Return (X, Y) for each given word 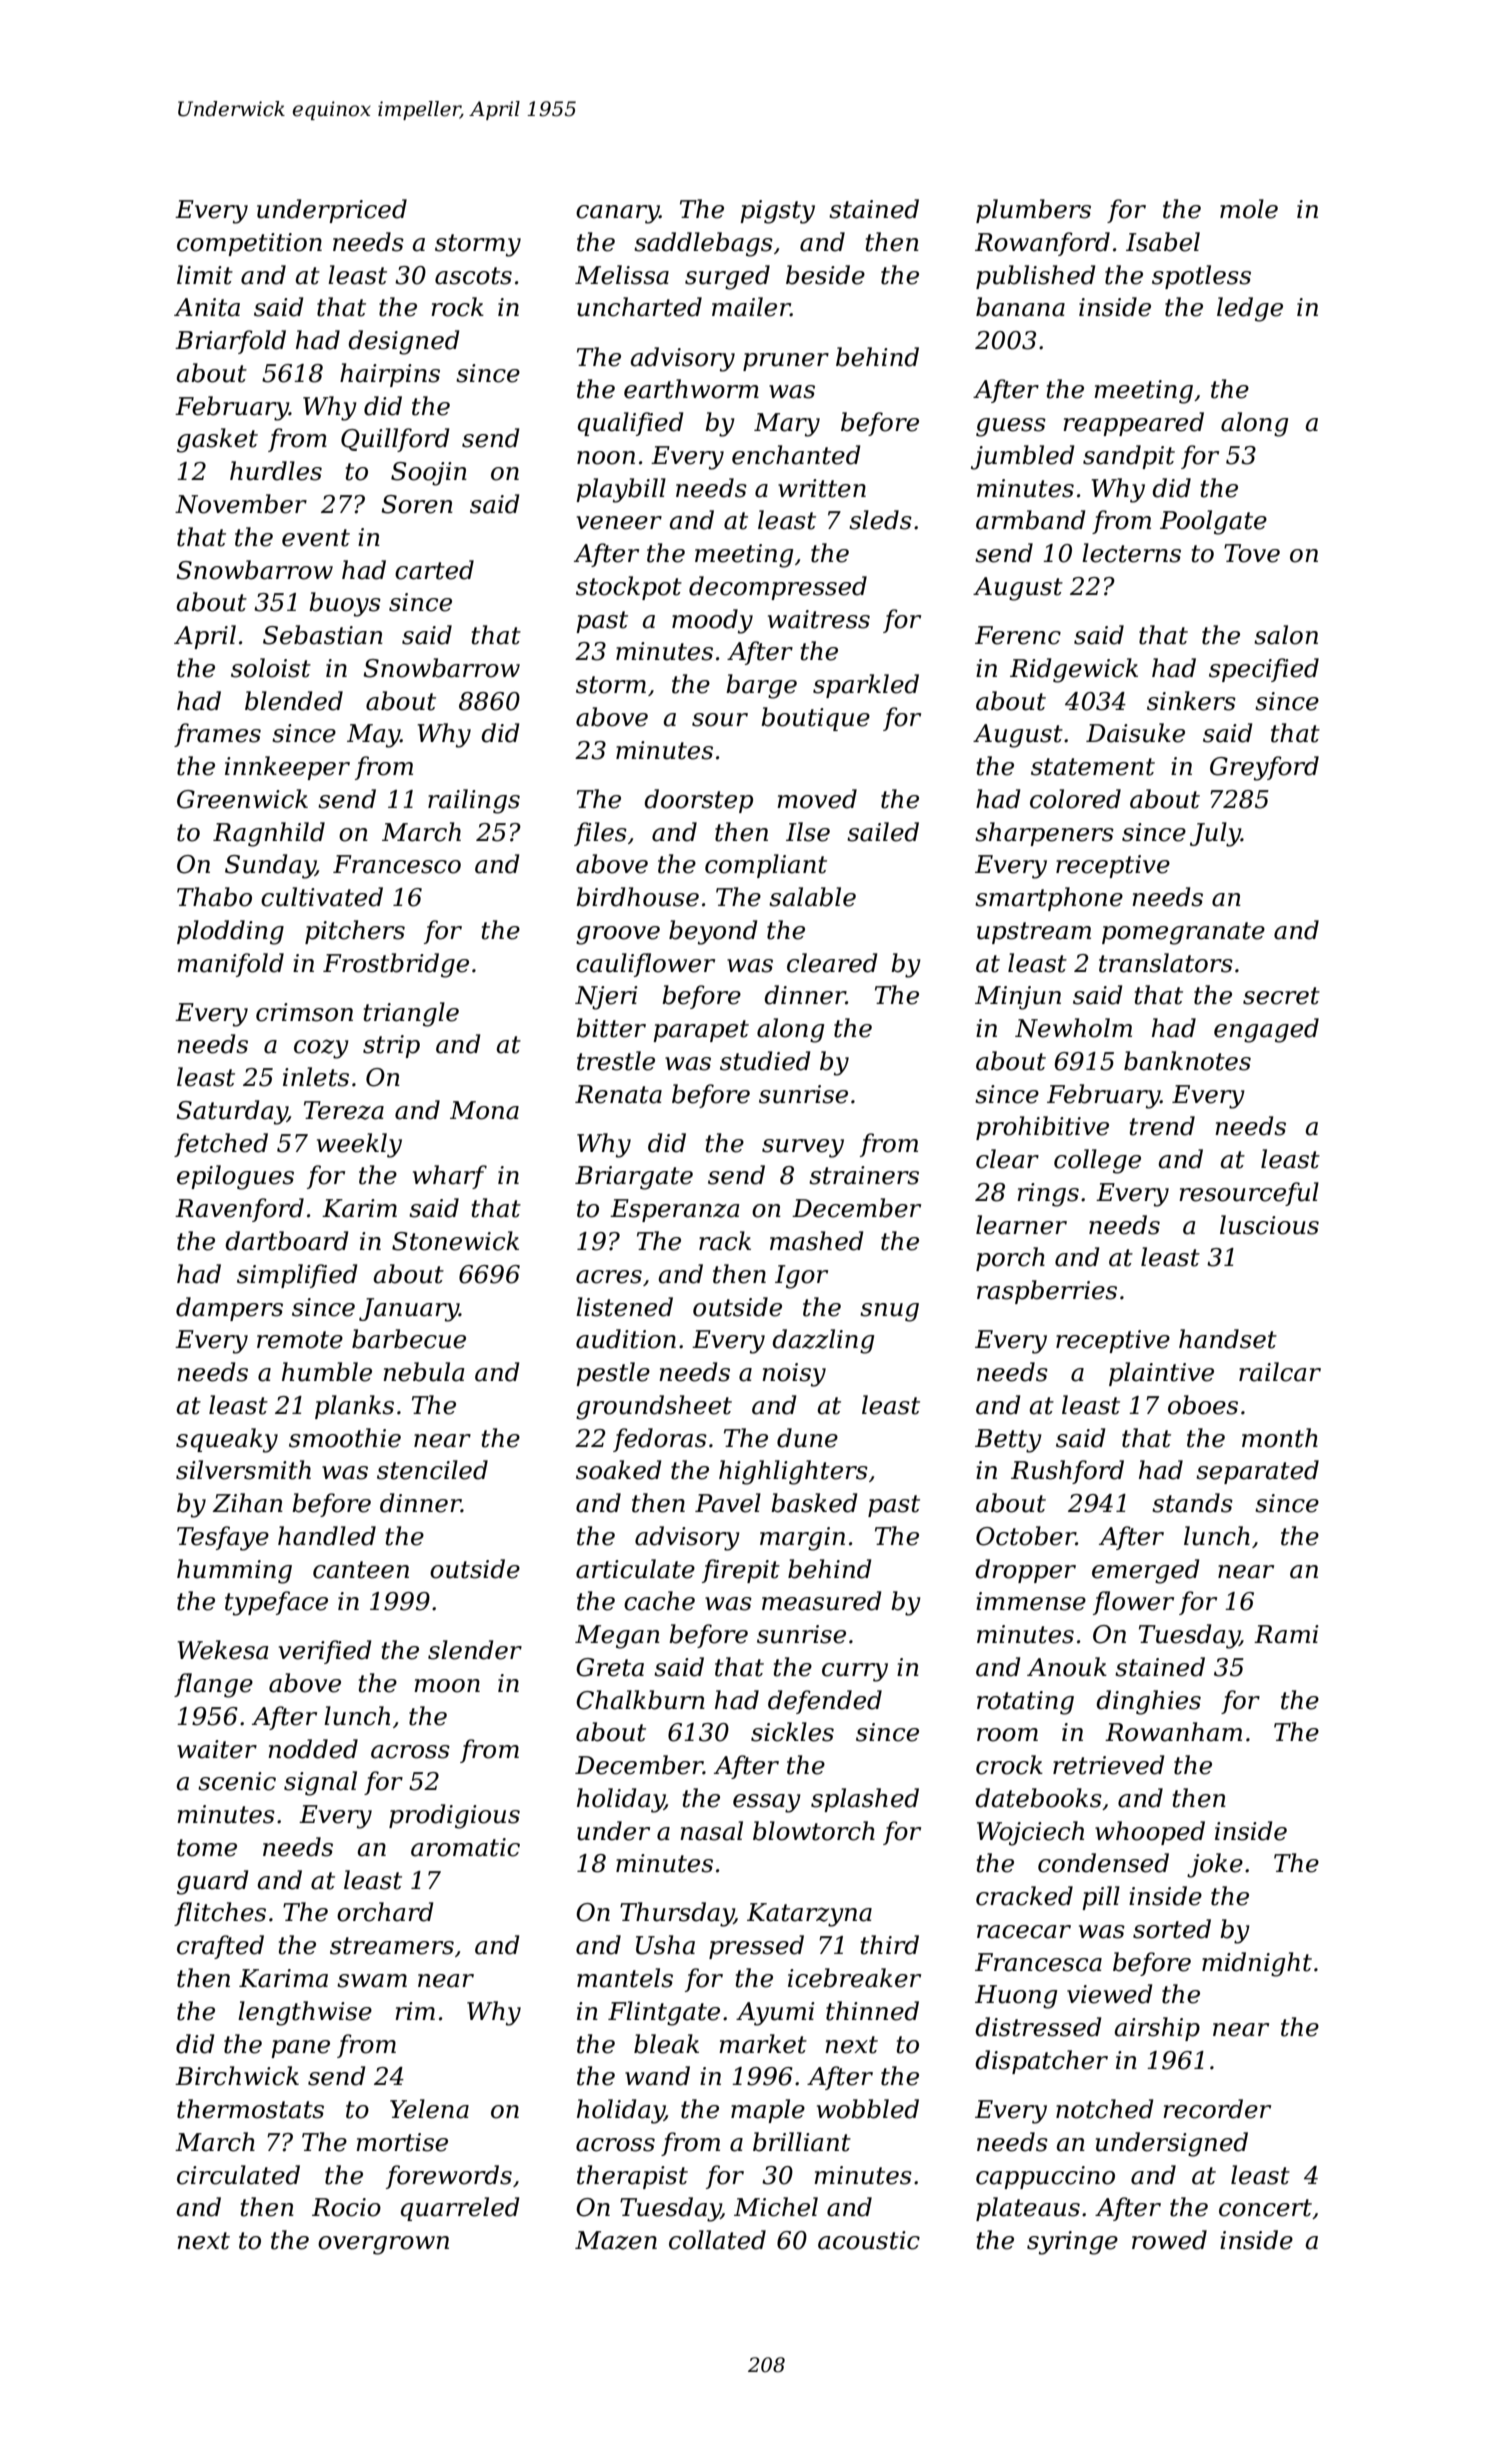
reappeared (1133, 424)
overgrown (383, 2245)
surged (727, 277)
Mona (484, 1110)
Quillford (395, 440)
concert (1265, 2208)
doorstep (698, 801)
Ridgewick (1074, 670)
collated (717, 2240)
